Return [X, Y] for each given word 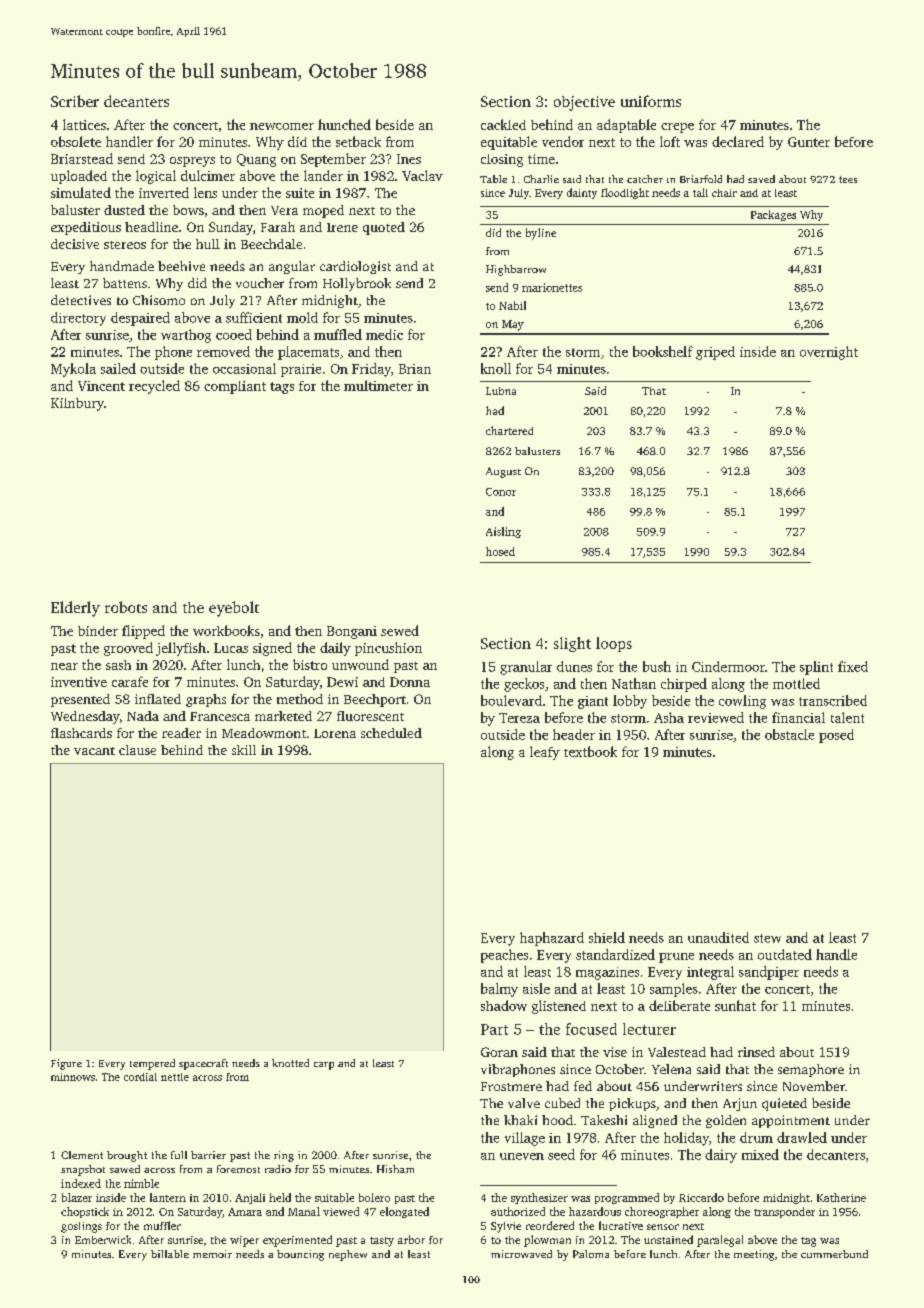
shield [607, 937]
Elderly [75, 609]
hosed [500, 551]
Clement [82, 1155]
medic [384, 334]
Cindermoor [728, 666]
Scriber [75, 101]
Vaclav [422, 175]
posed [836, 736]
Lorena [335, 733]
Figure [66, 1064]
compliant [235, 387]
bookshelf [663, 351]
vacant [94, 751]
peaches [504, 956]
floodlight [625, 193]
